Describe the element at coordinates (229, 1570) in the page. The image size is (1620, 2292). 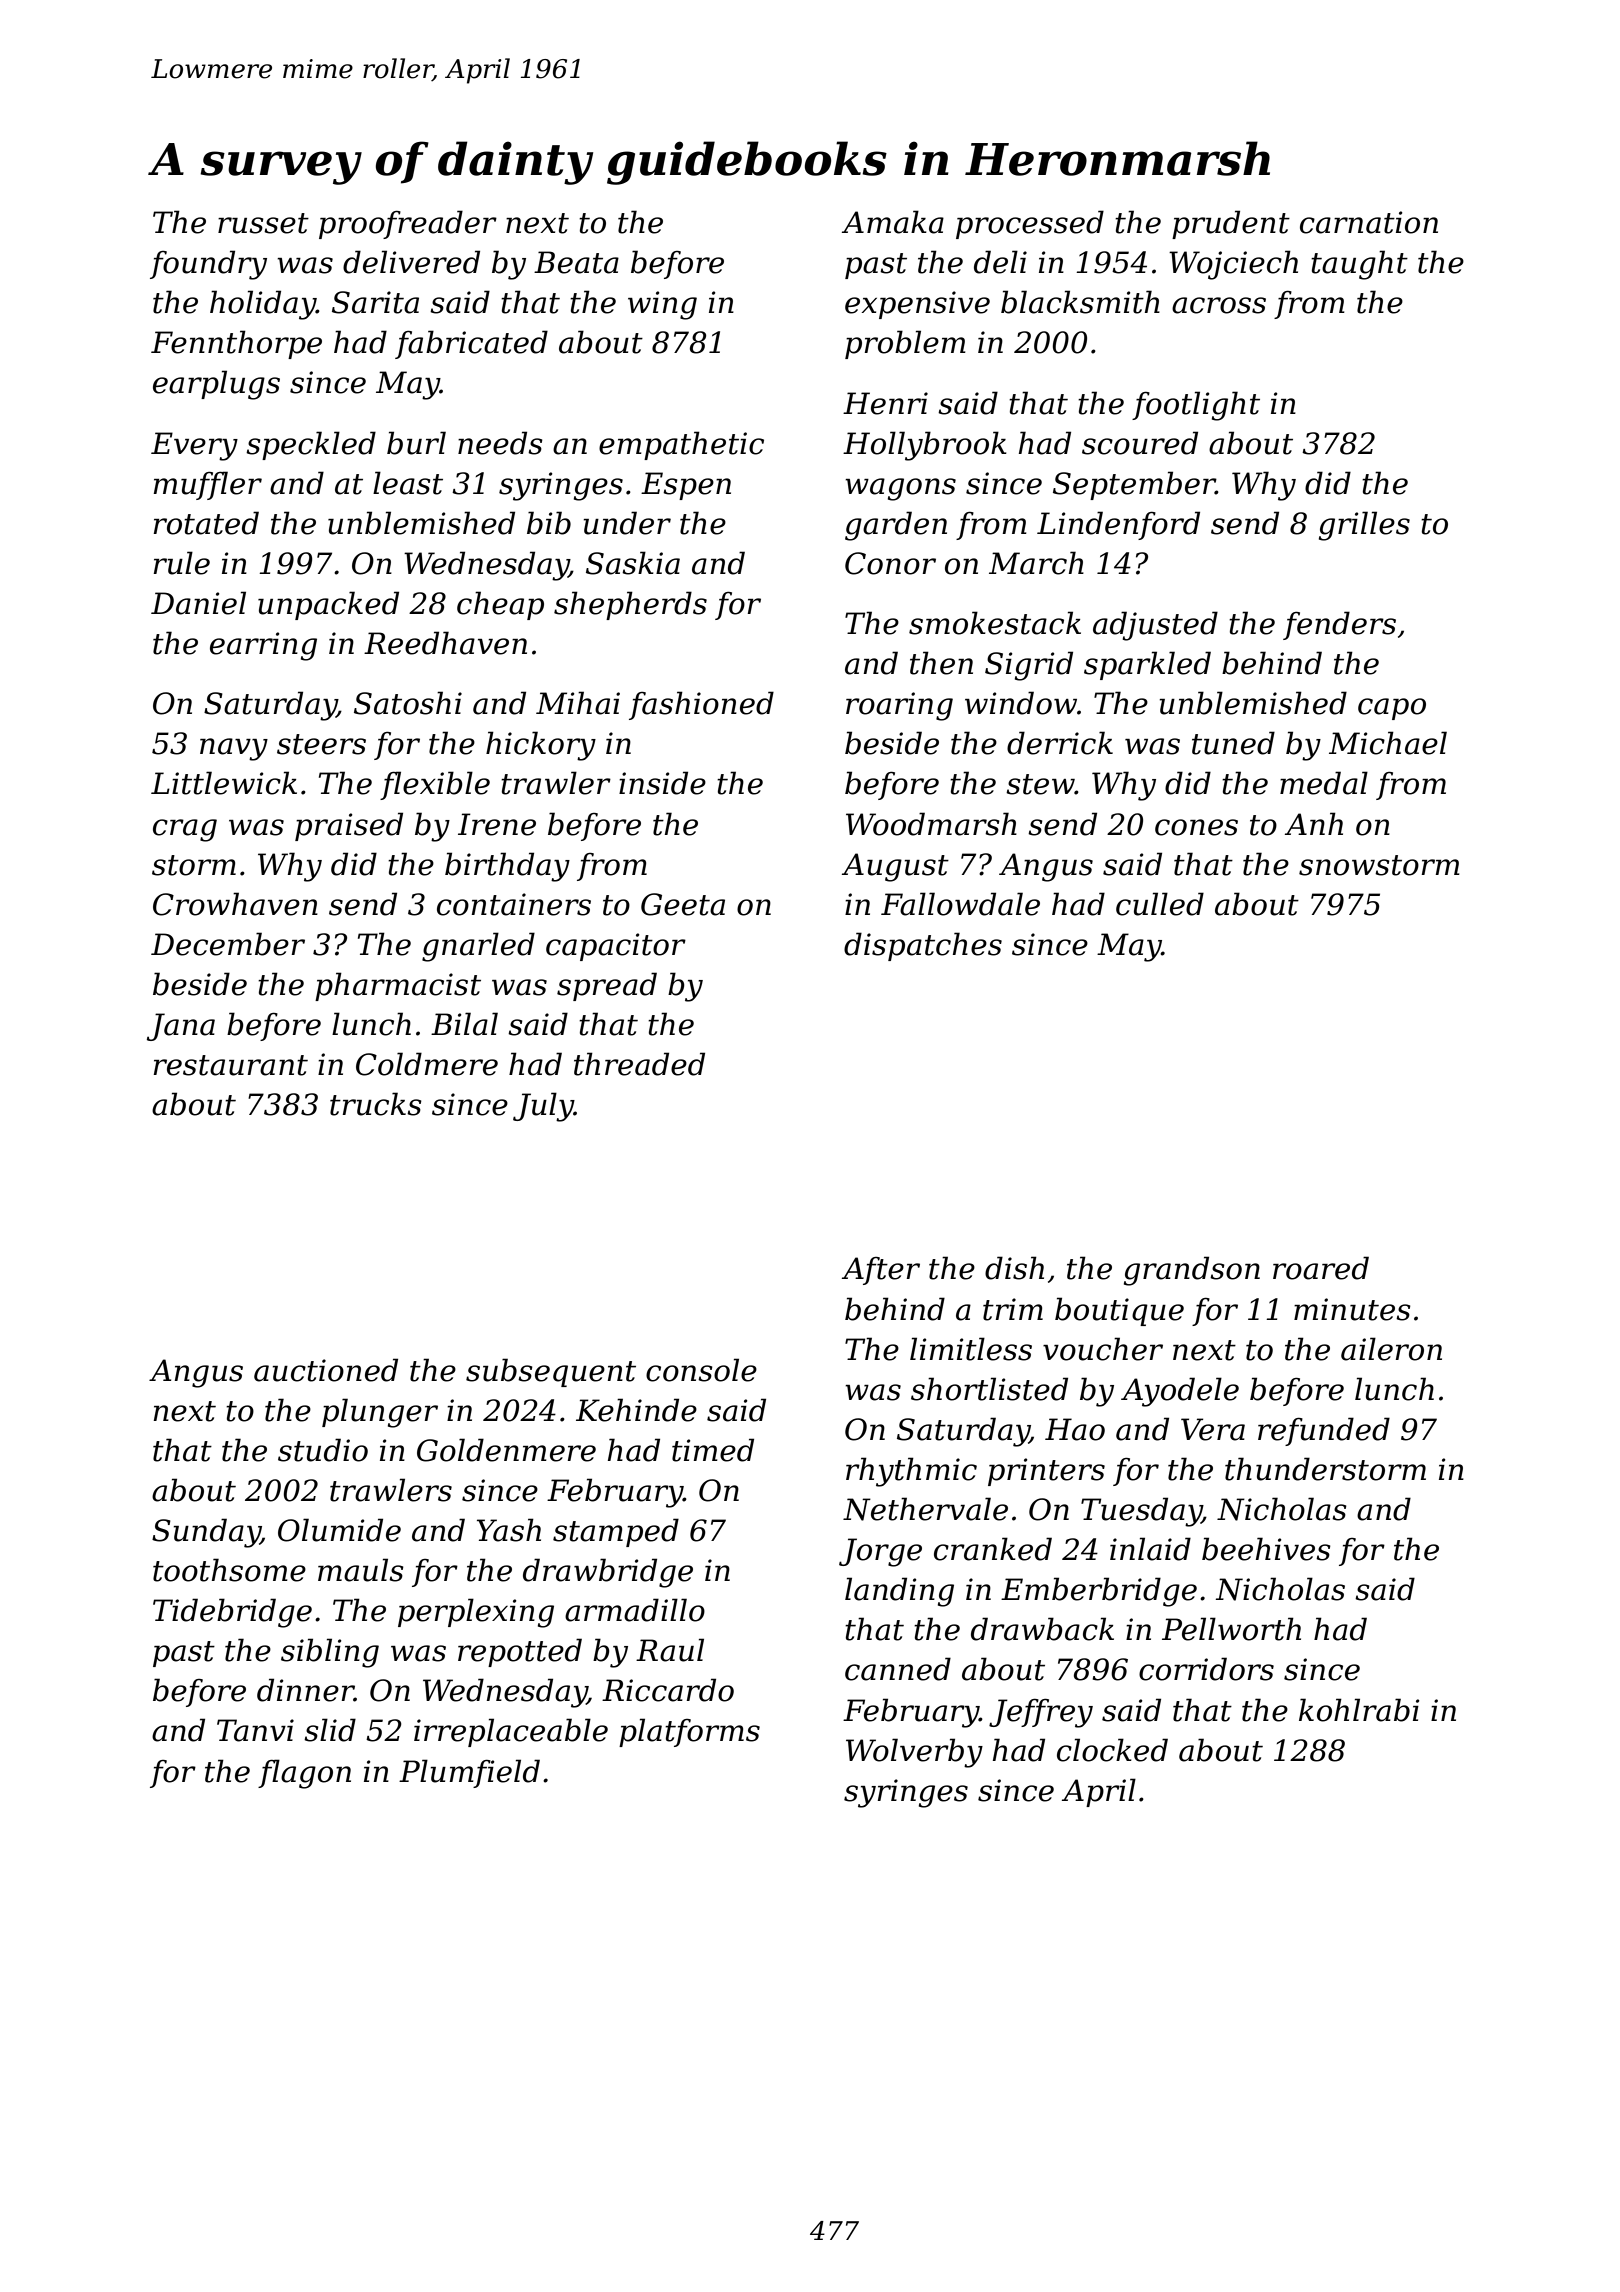
I see `toothsome` at that location.
